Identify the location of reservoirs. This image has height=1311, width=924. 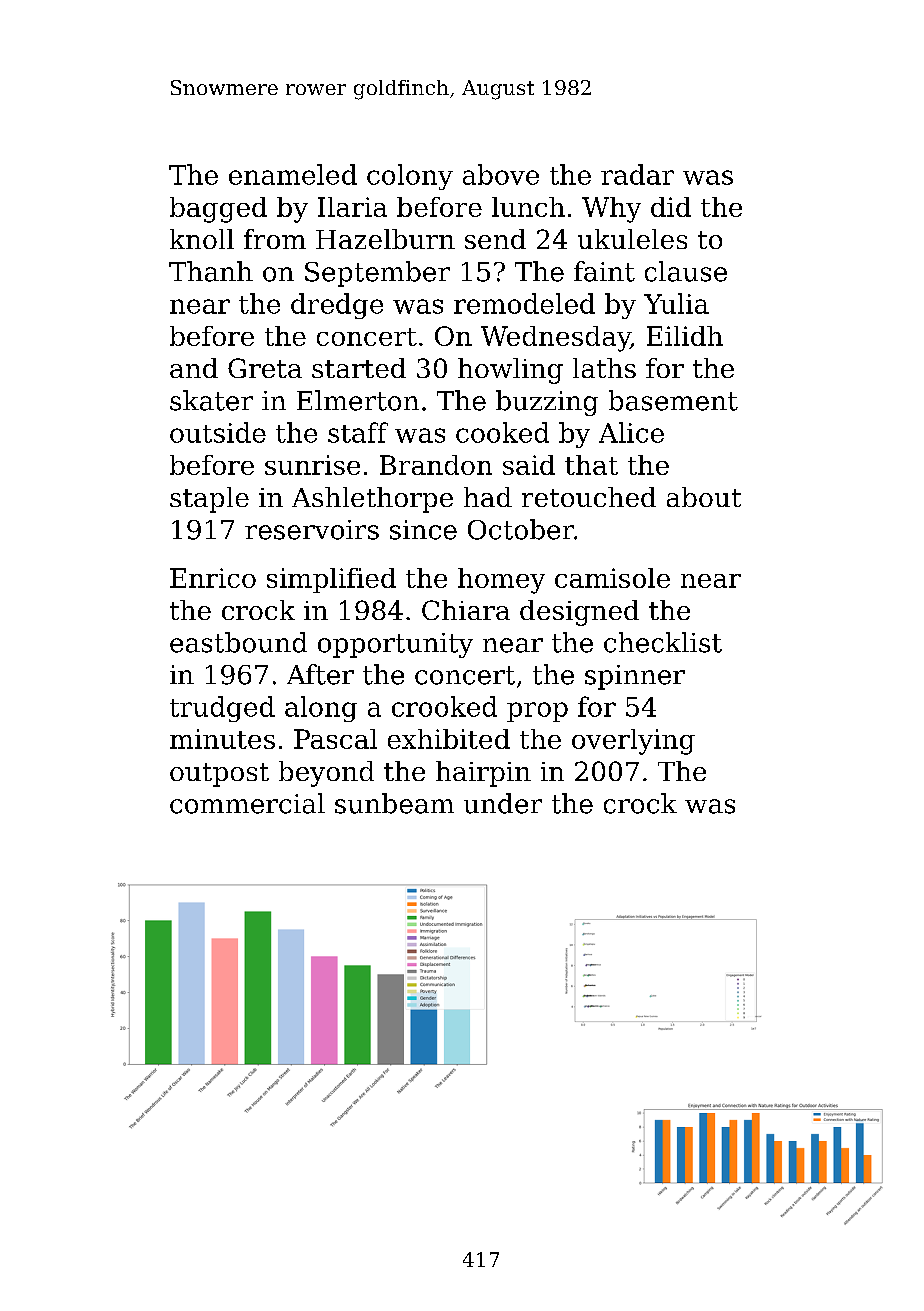
(312, 530).
